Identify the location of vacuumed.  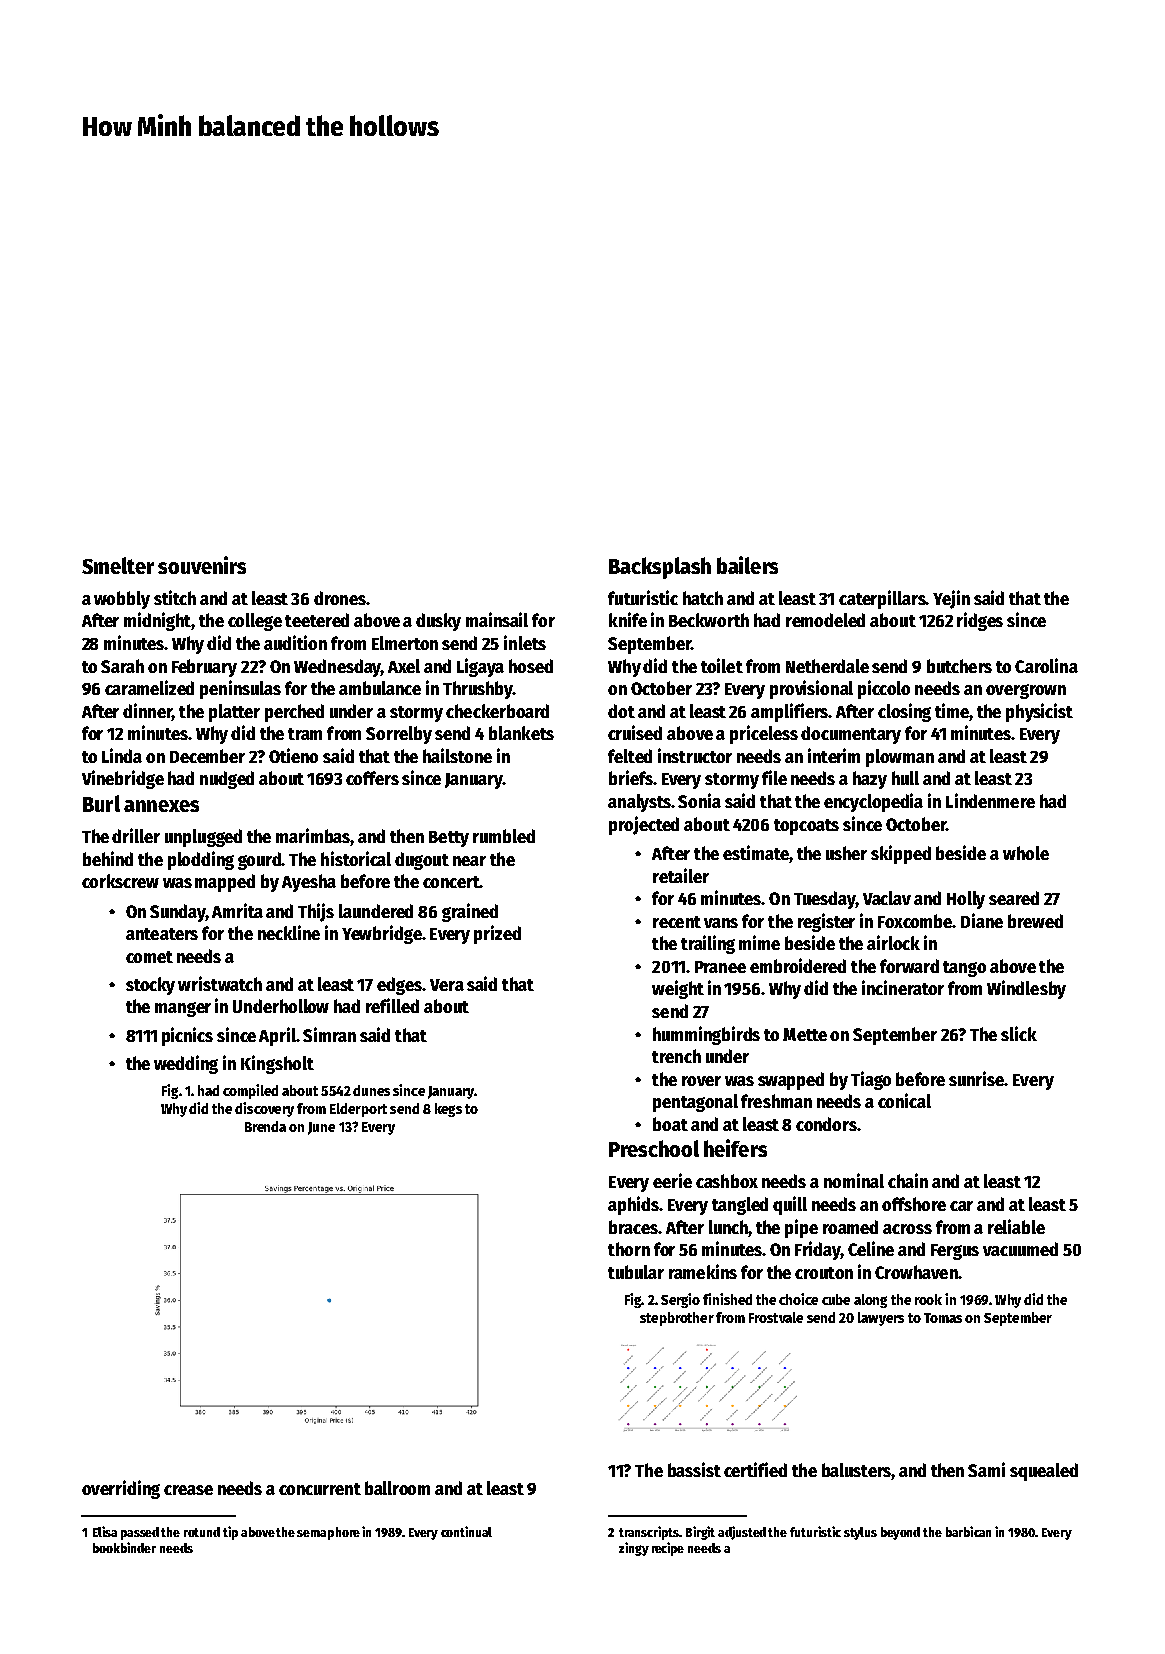
(1020, 1249).
